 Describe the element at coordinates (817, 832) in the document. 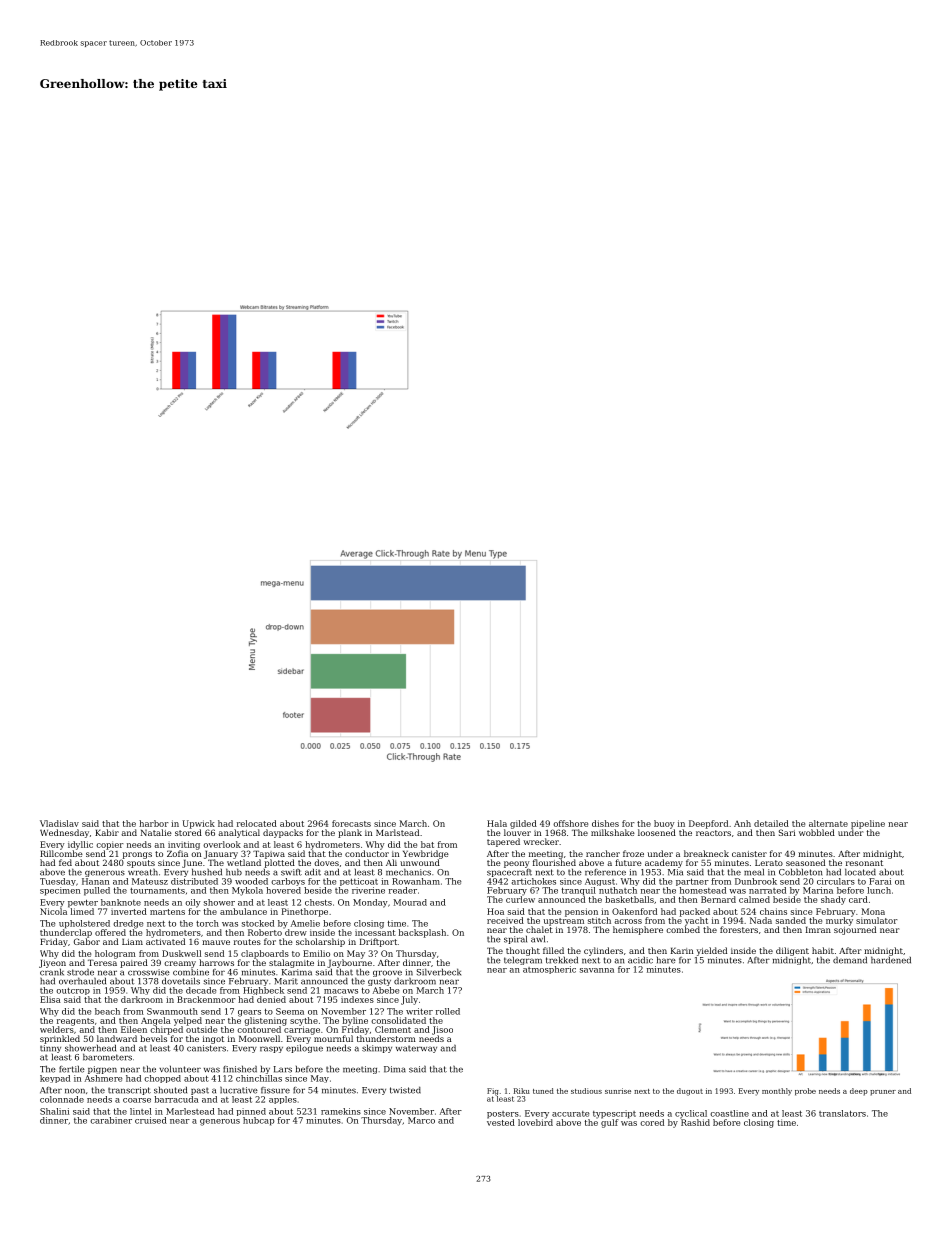

I see `wobbled` at that location.
